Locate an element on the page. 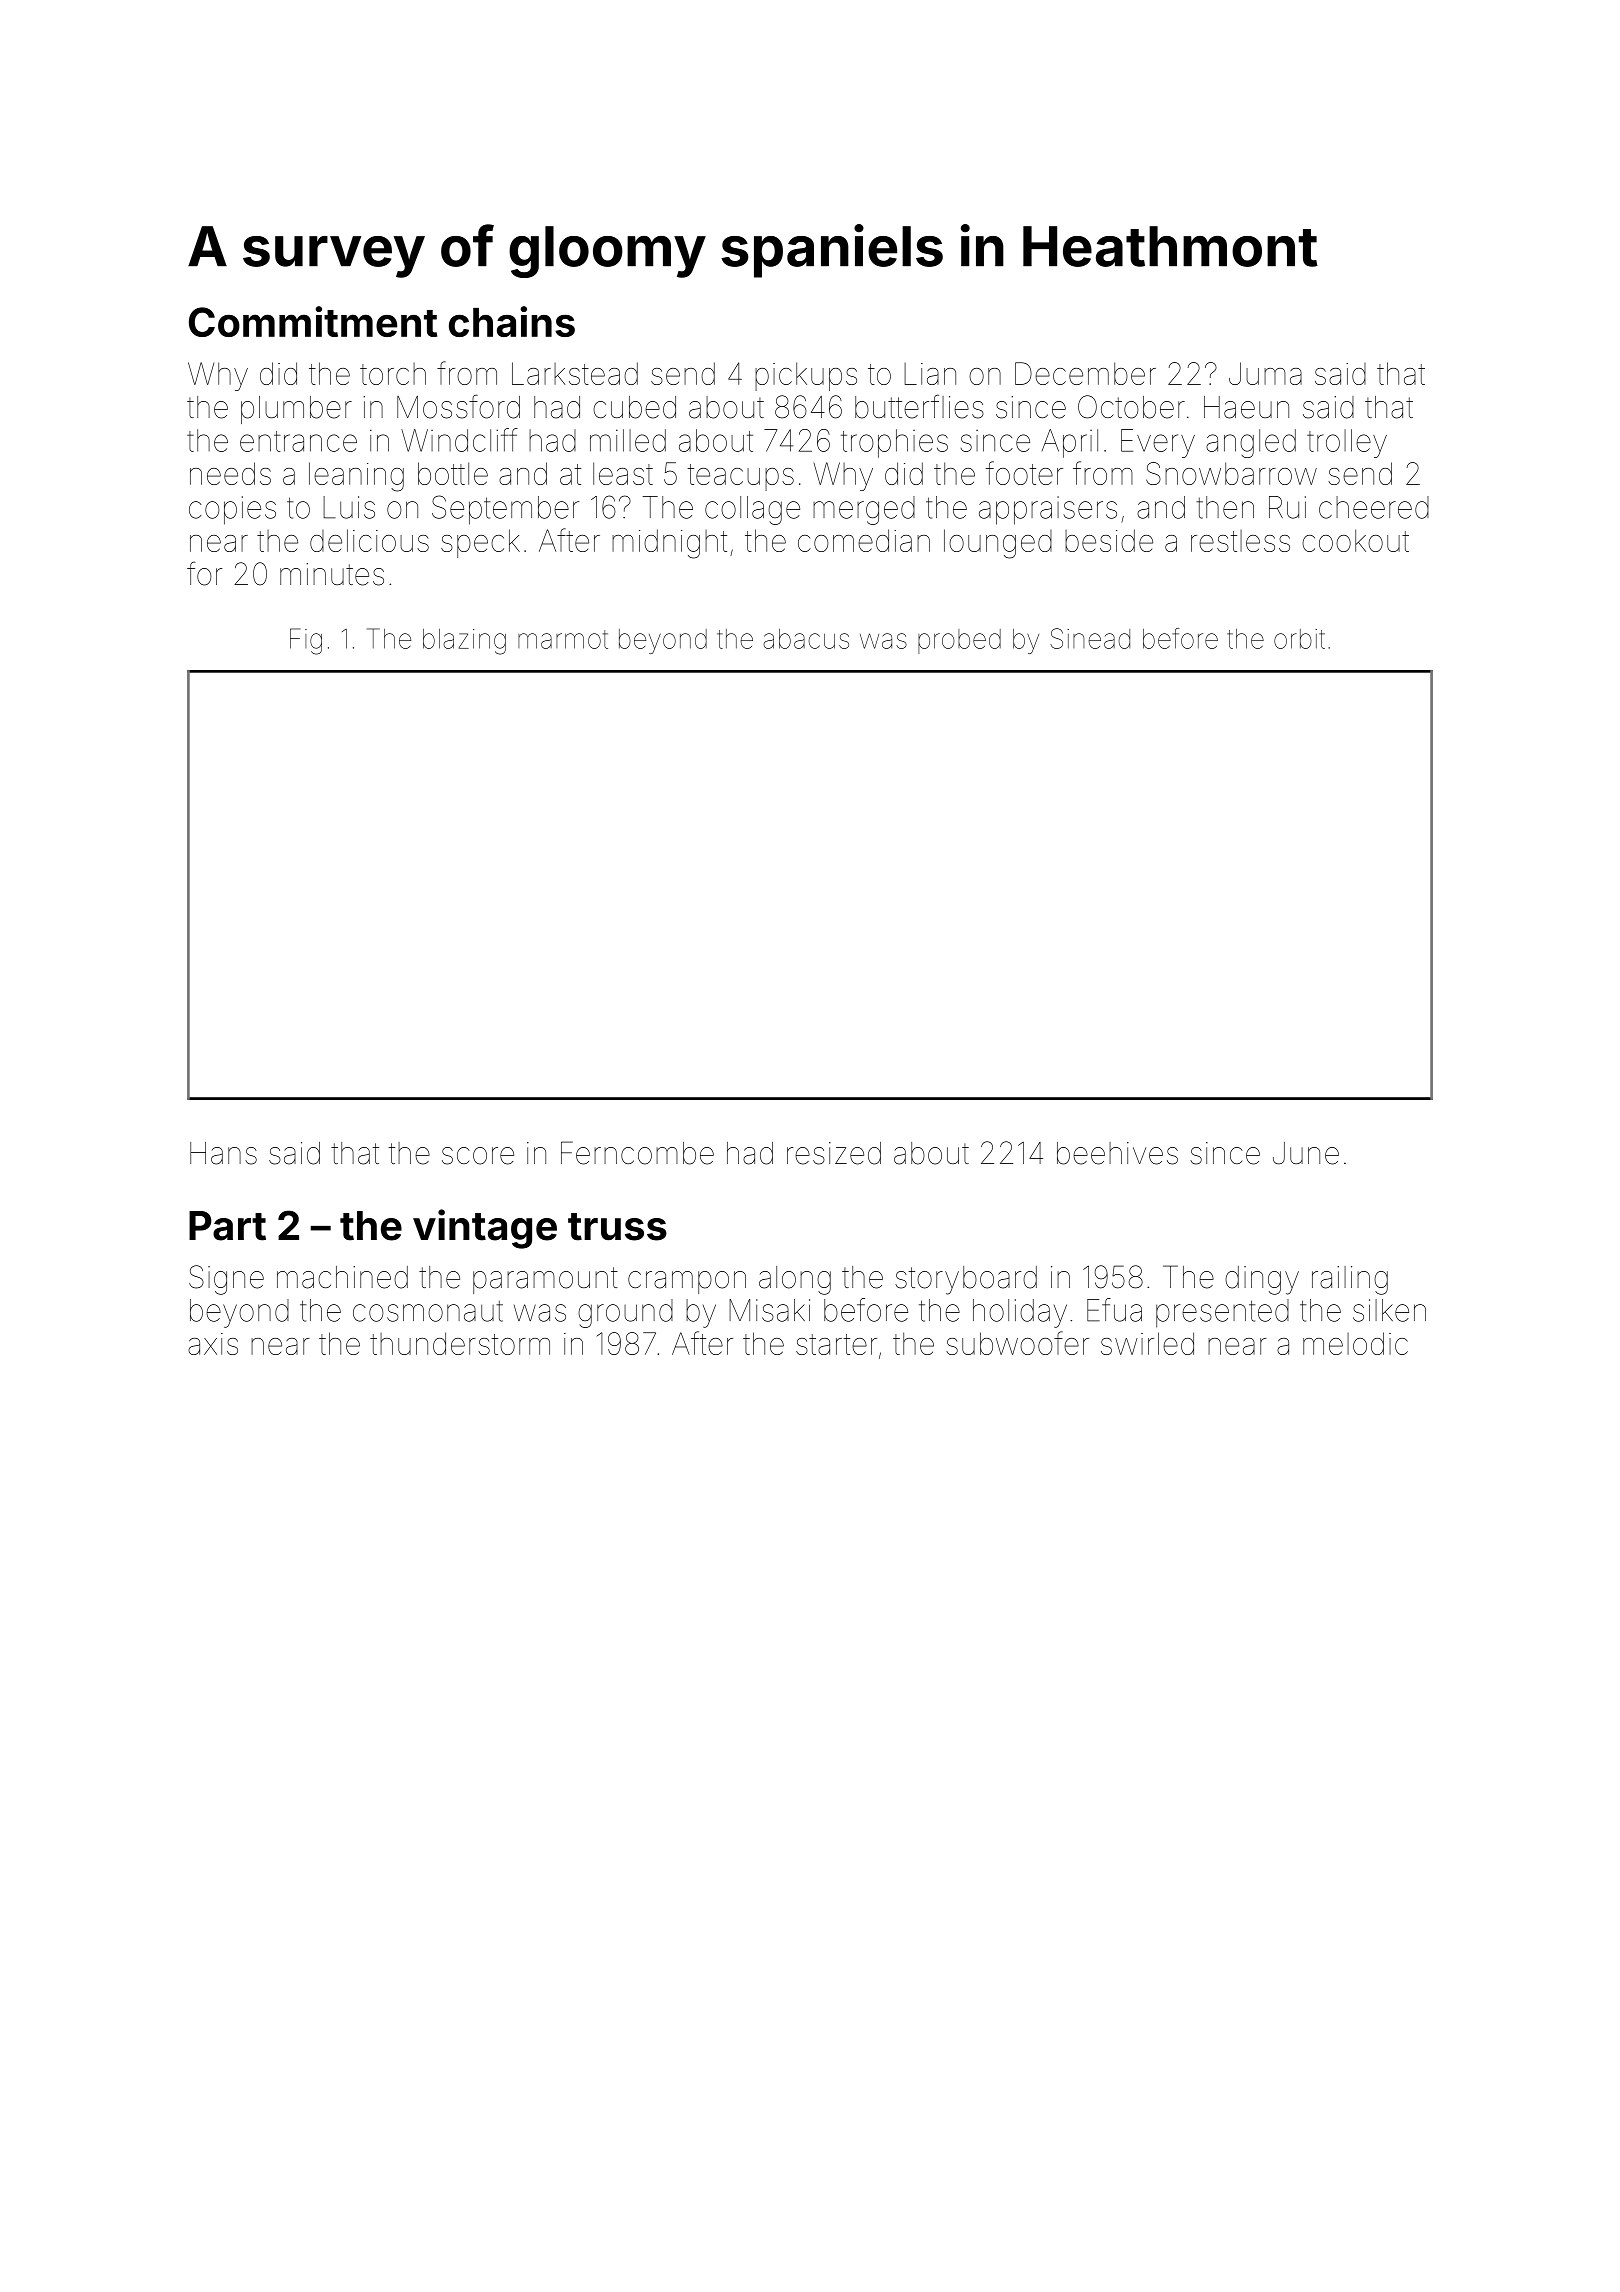  copies is located at coordinates (232, 510).
